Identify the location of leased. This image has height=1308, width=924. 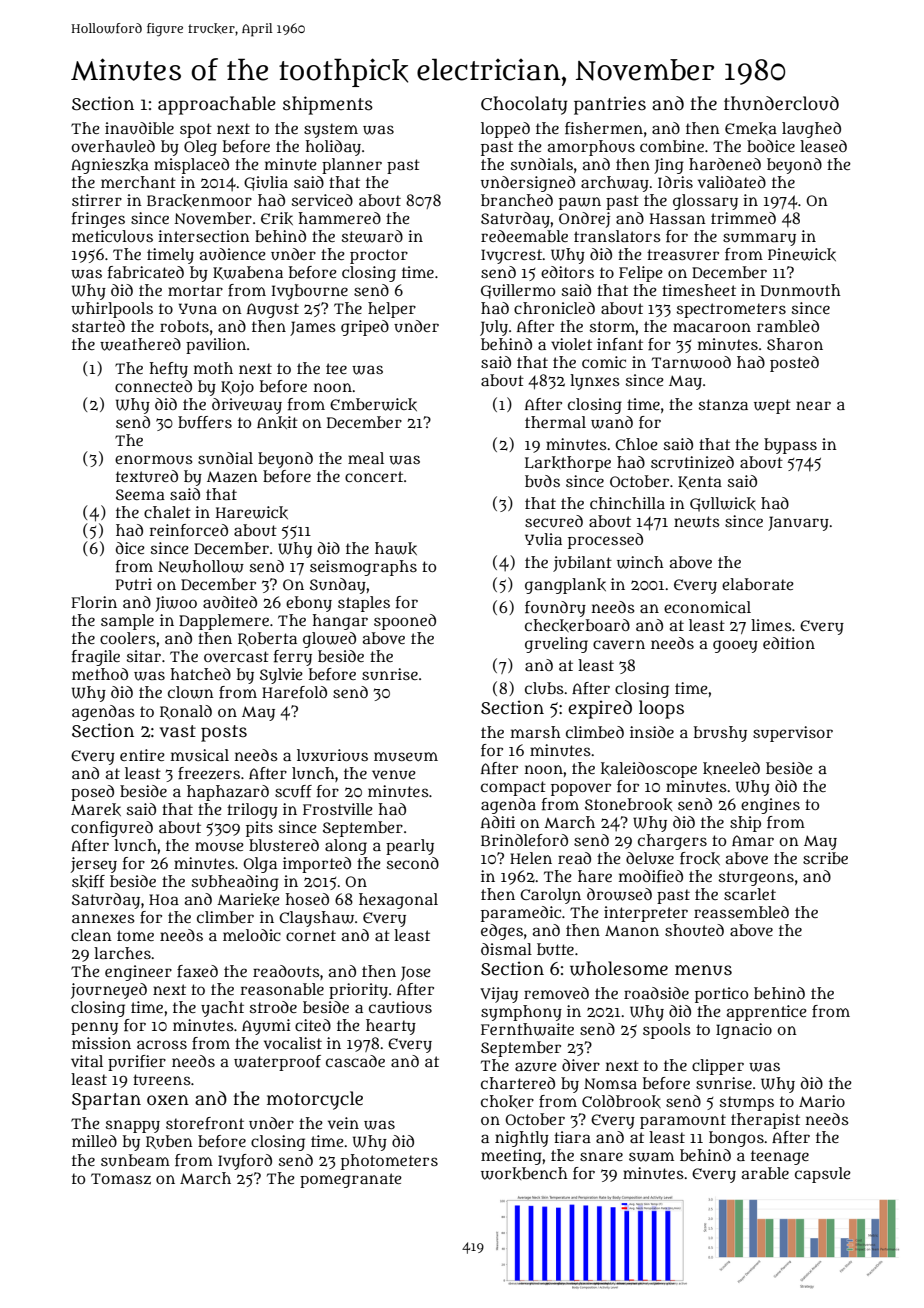
(823, 146).
